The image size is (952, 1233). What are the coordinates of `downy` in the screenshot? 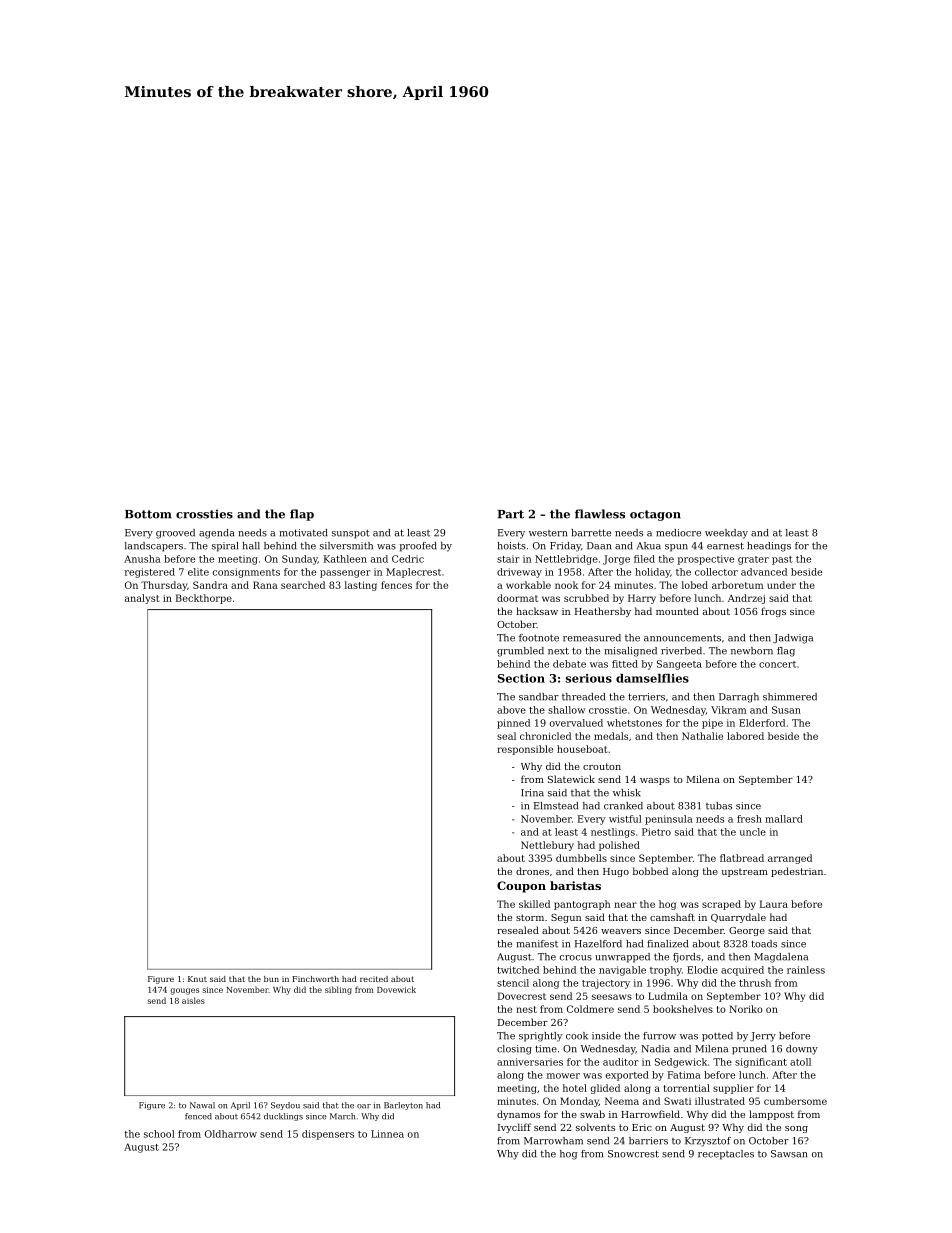 It's located at (802, 1050).
